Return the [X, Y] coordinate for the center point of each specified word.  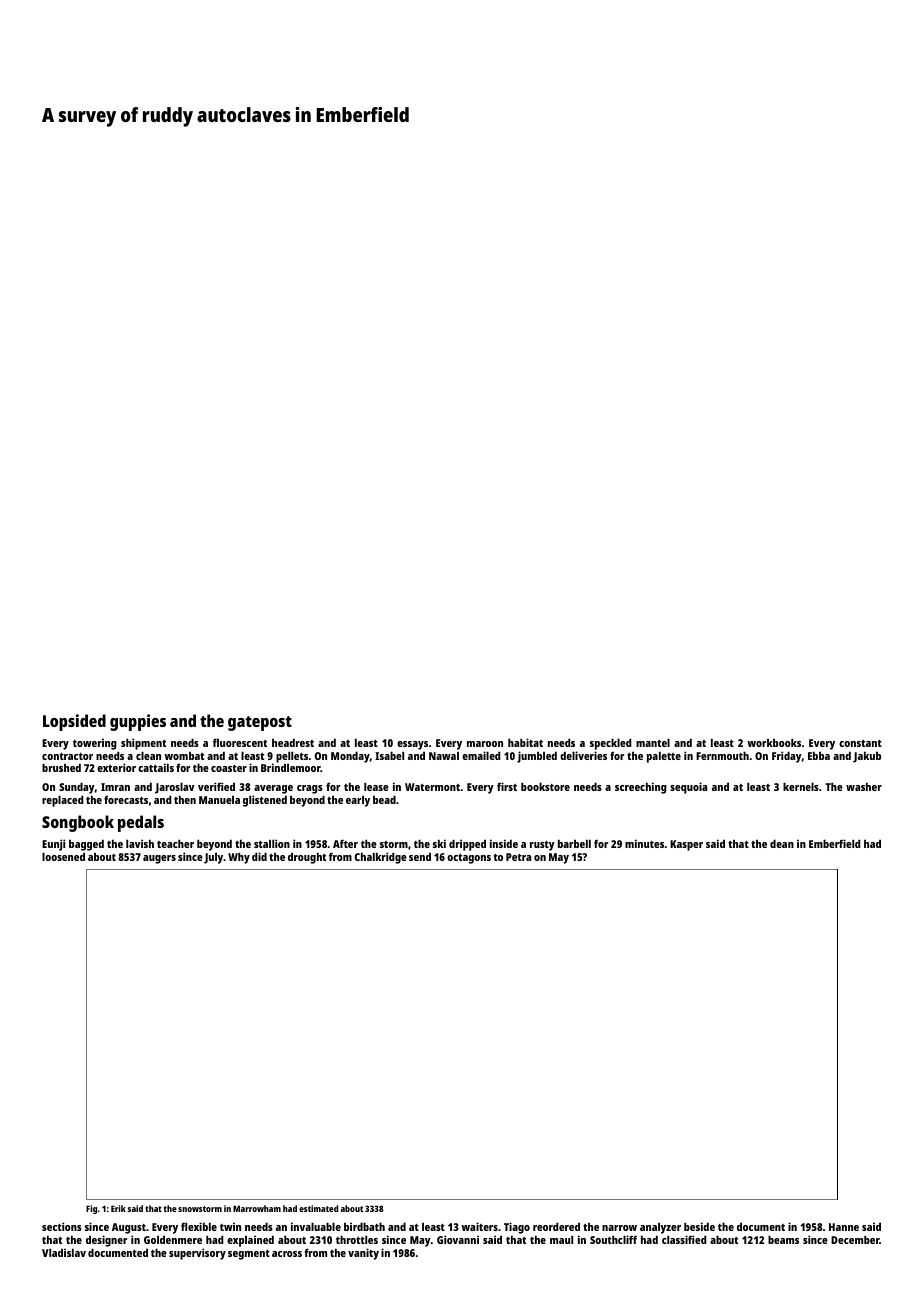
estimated [318, 1208]
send [420, 856]
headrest [293, 742]
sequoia [688, 788]
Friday [787, 757]
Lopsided [74, 722]
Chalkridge [381, 858]
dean [782, 843]
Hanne [844, 1227]
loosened [63, 856]
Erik [118, 1208]
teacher [175, 843]
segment [249, 1255]
